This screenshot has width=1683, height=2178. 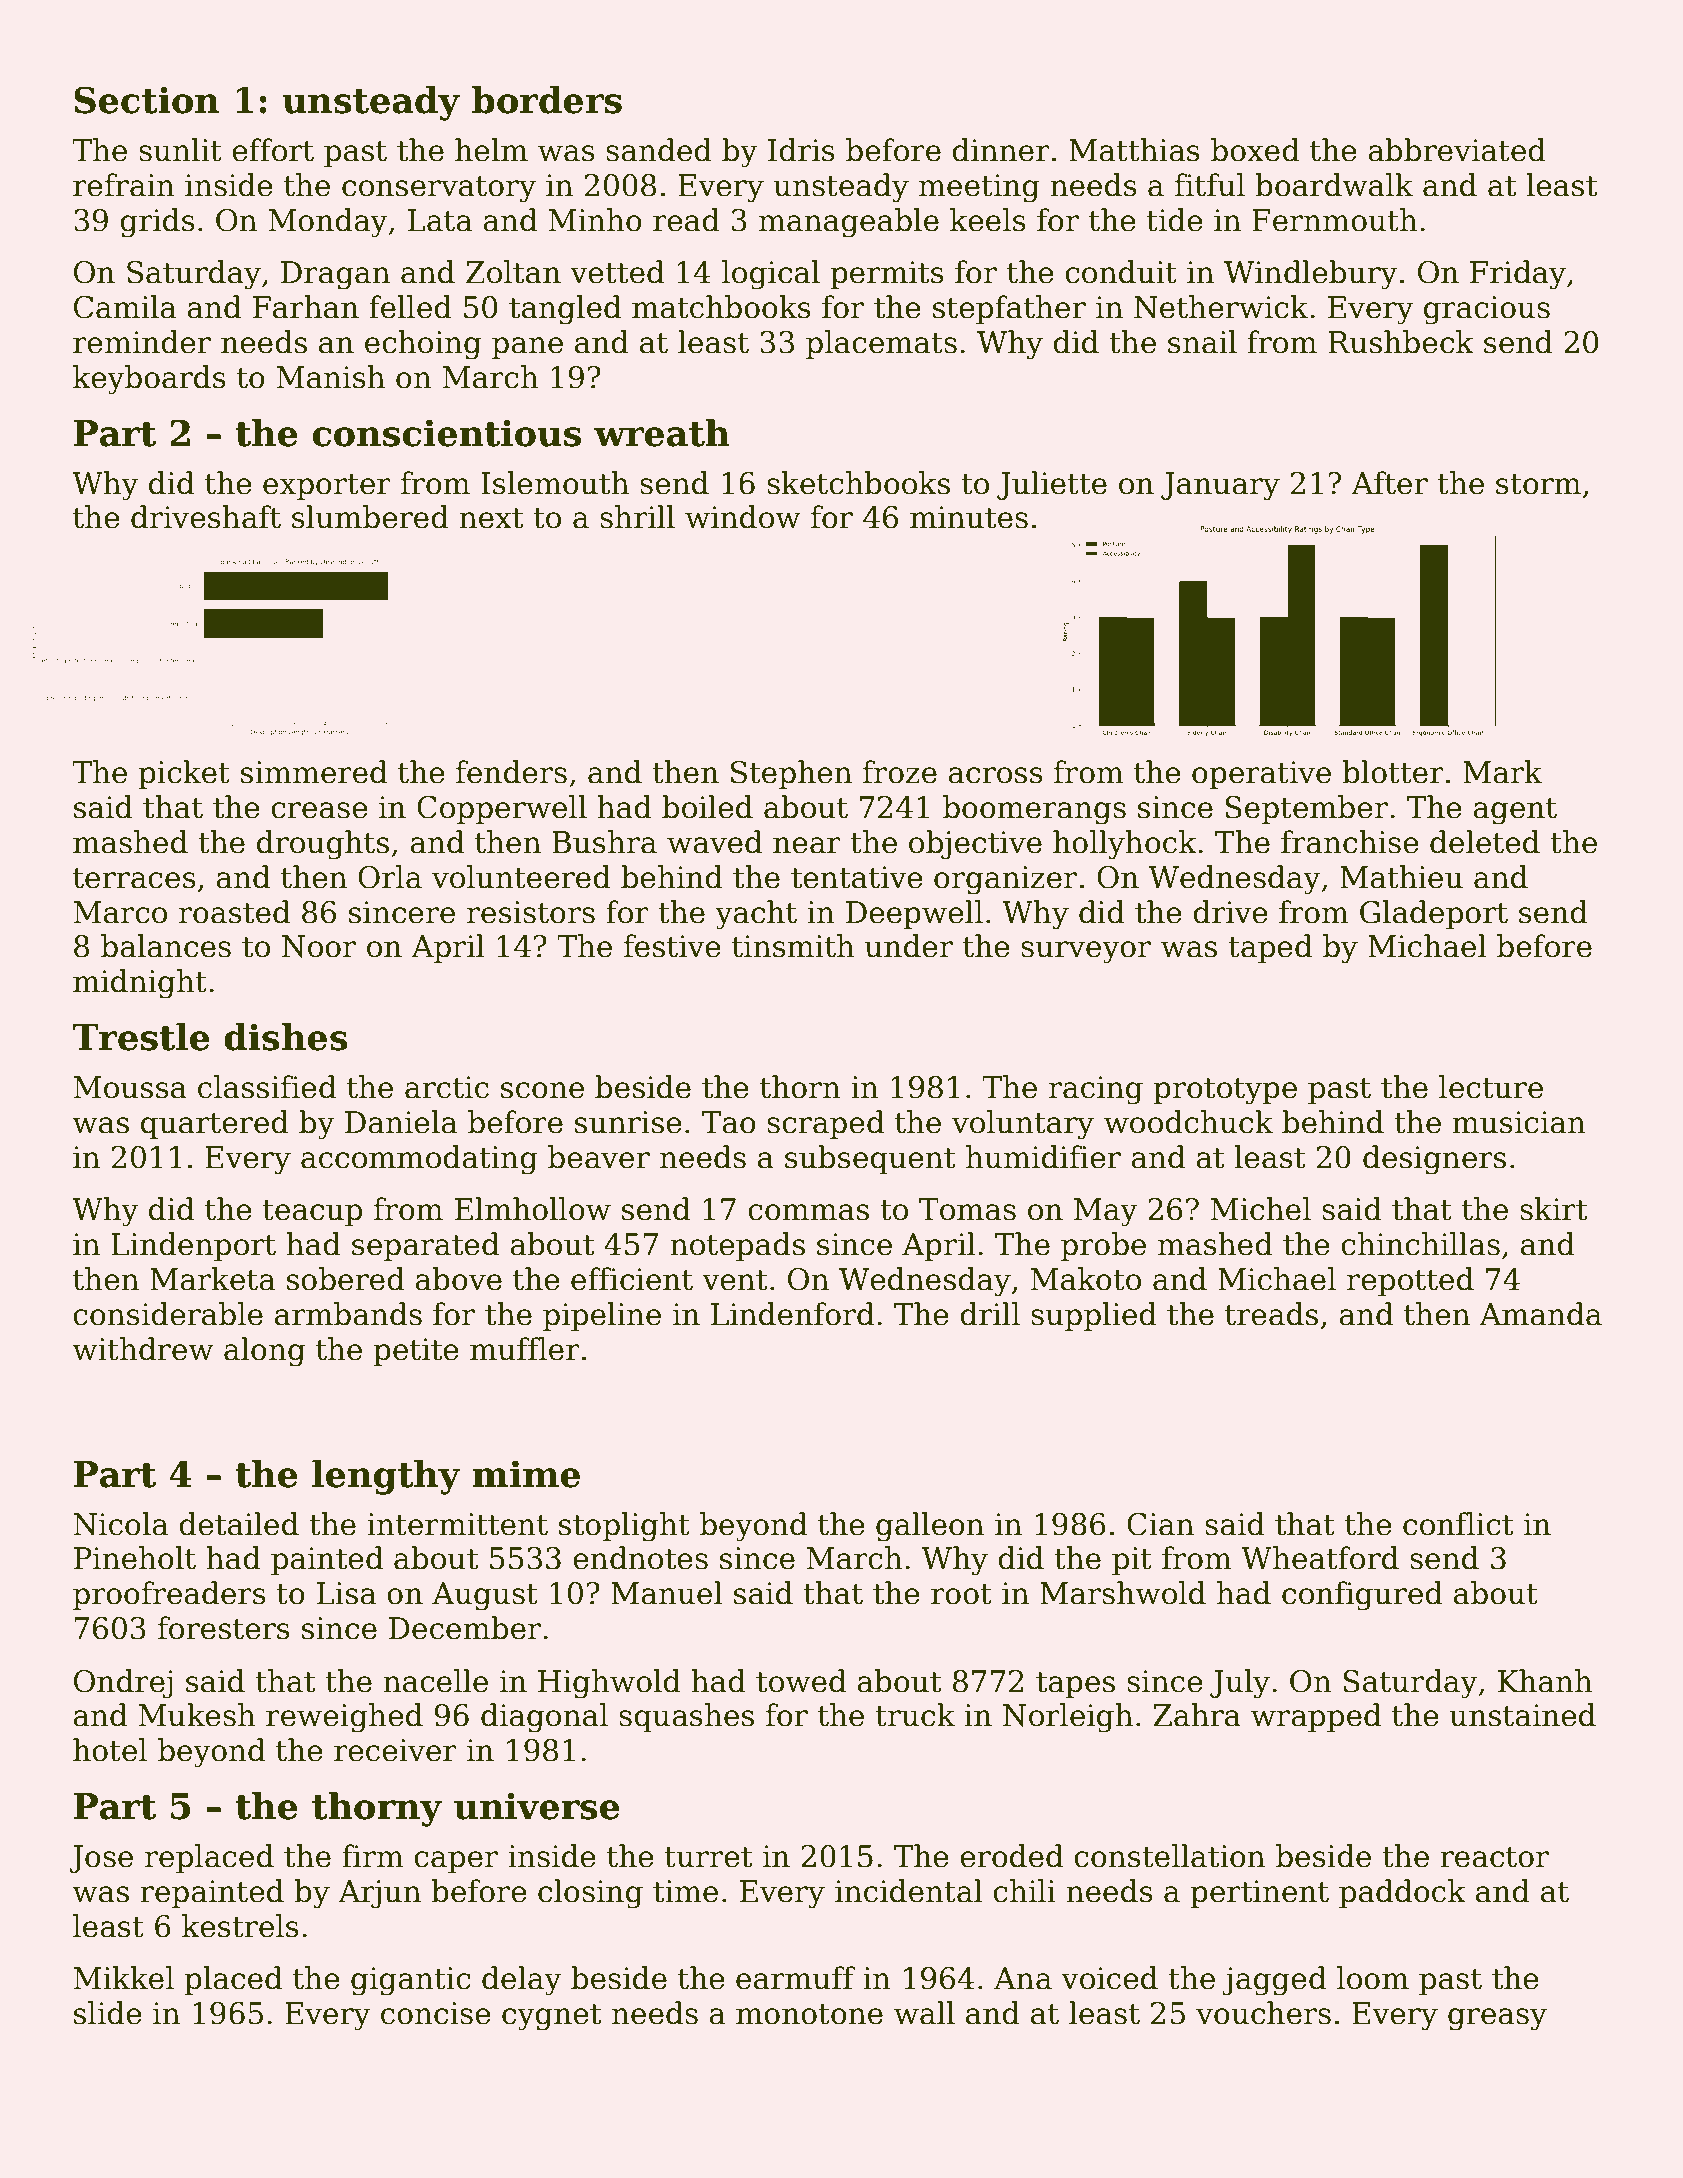 I want to click on keels, so click(x=988, y=220).
